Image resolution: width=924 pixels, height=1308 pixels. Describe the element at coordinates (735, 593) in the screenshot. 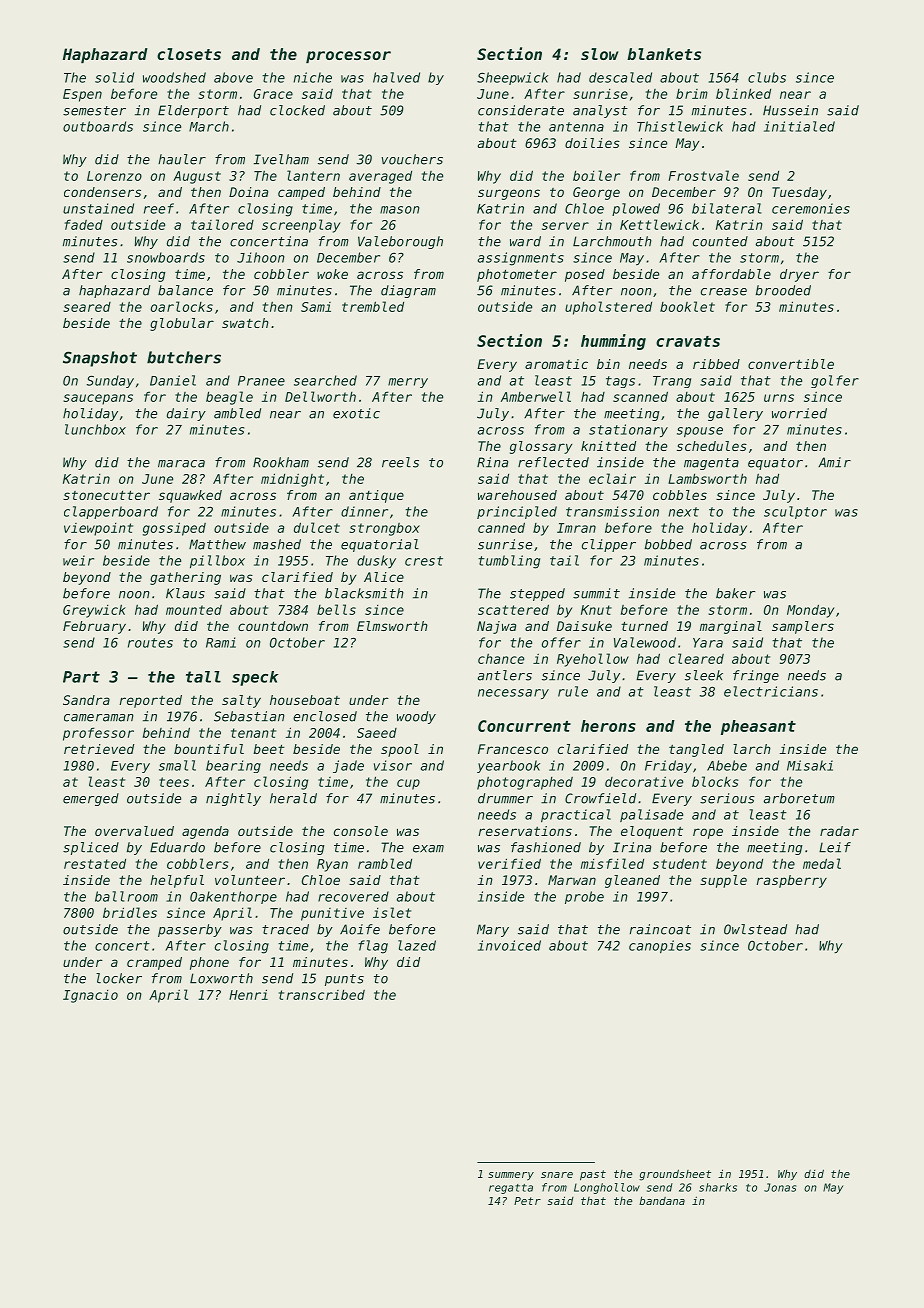

I see `baker` at that location.
